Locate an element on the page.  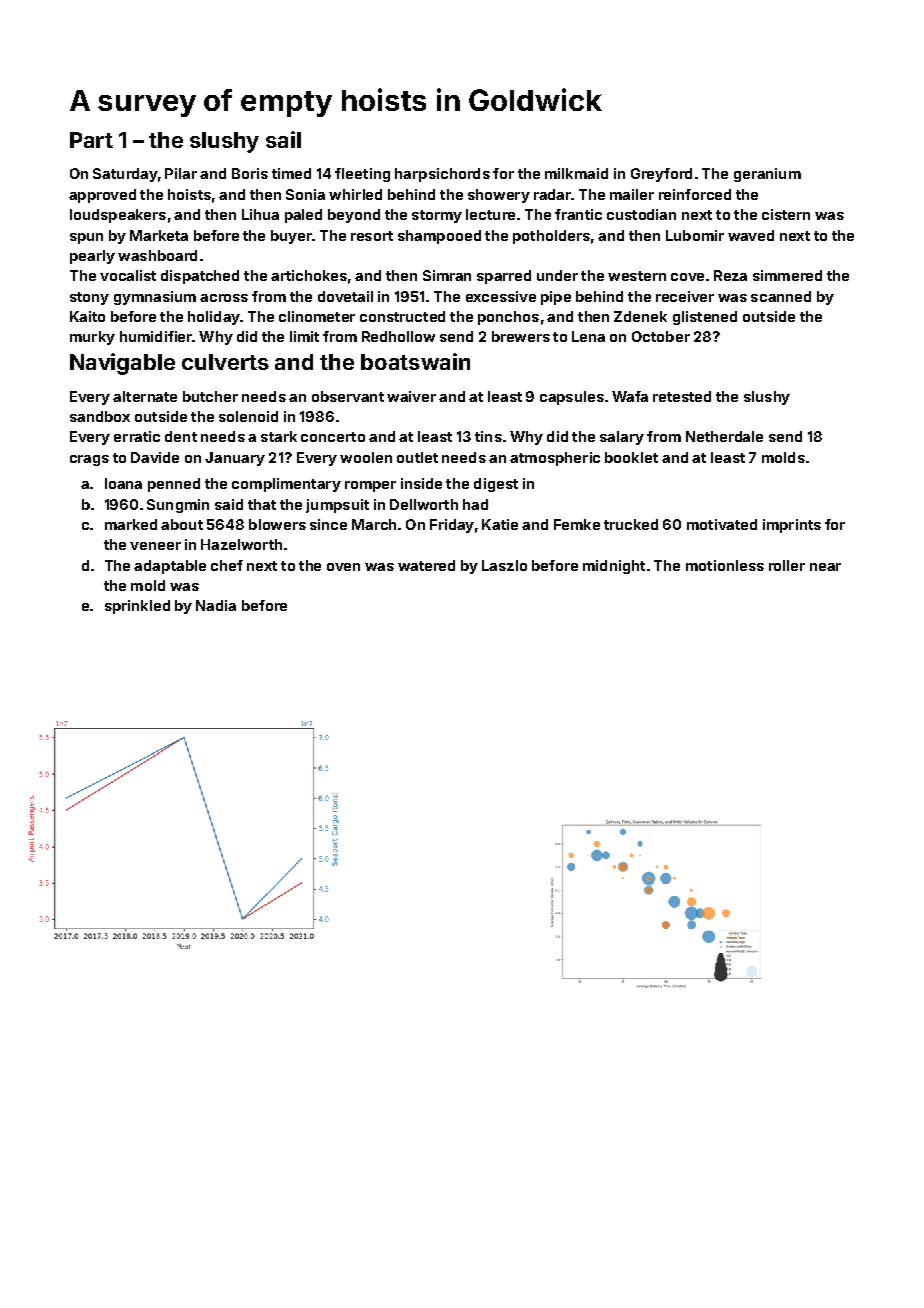
retested is located at coordinates (682, 396).
